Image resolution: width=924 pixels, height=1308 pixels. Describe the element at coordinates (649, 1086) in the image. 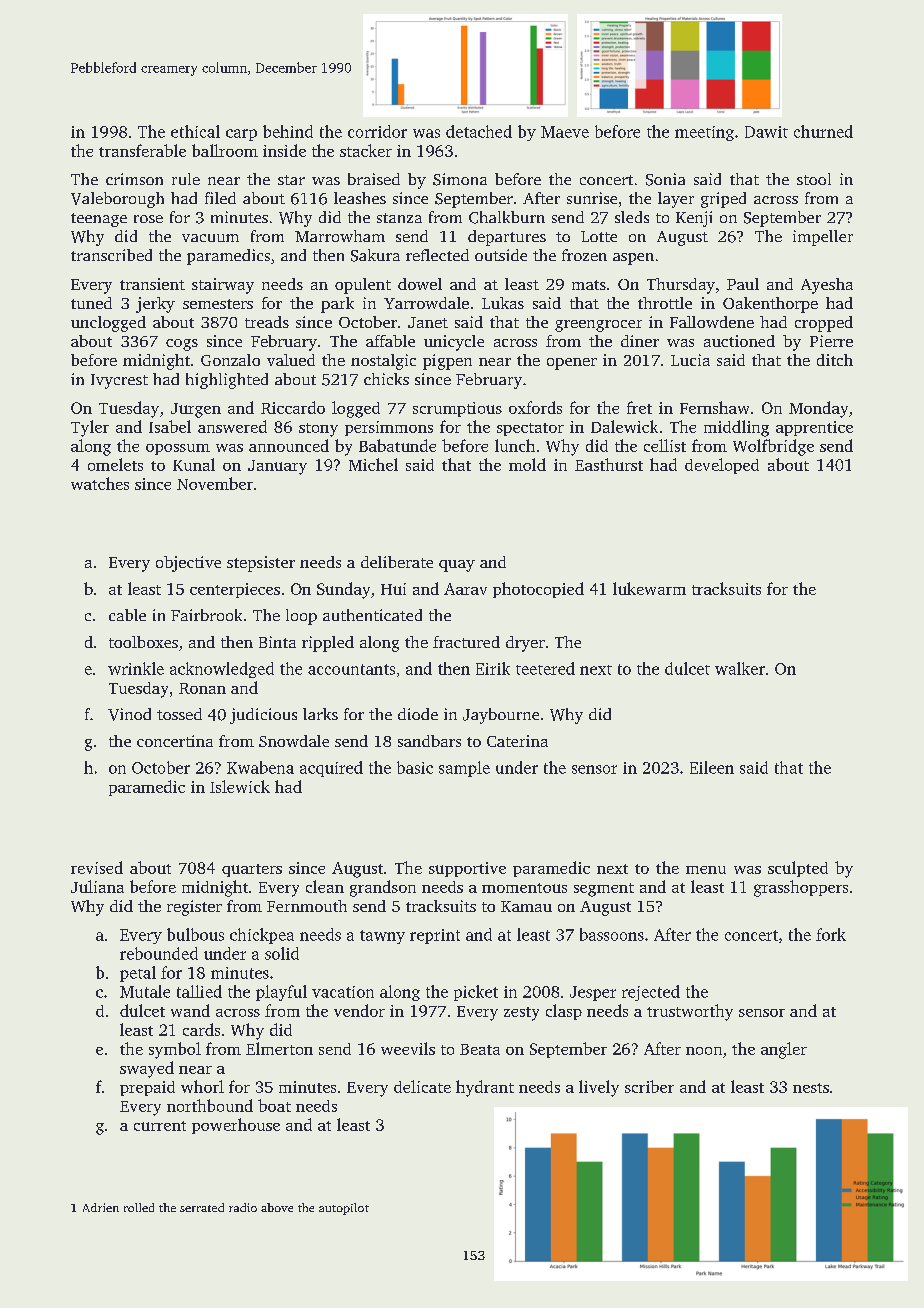

I see `scriber` at that location.
